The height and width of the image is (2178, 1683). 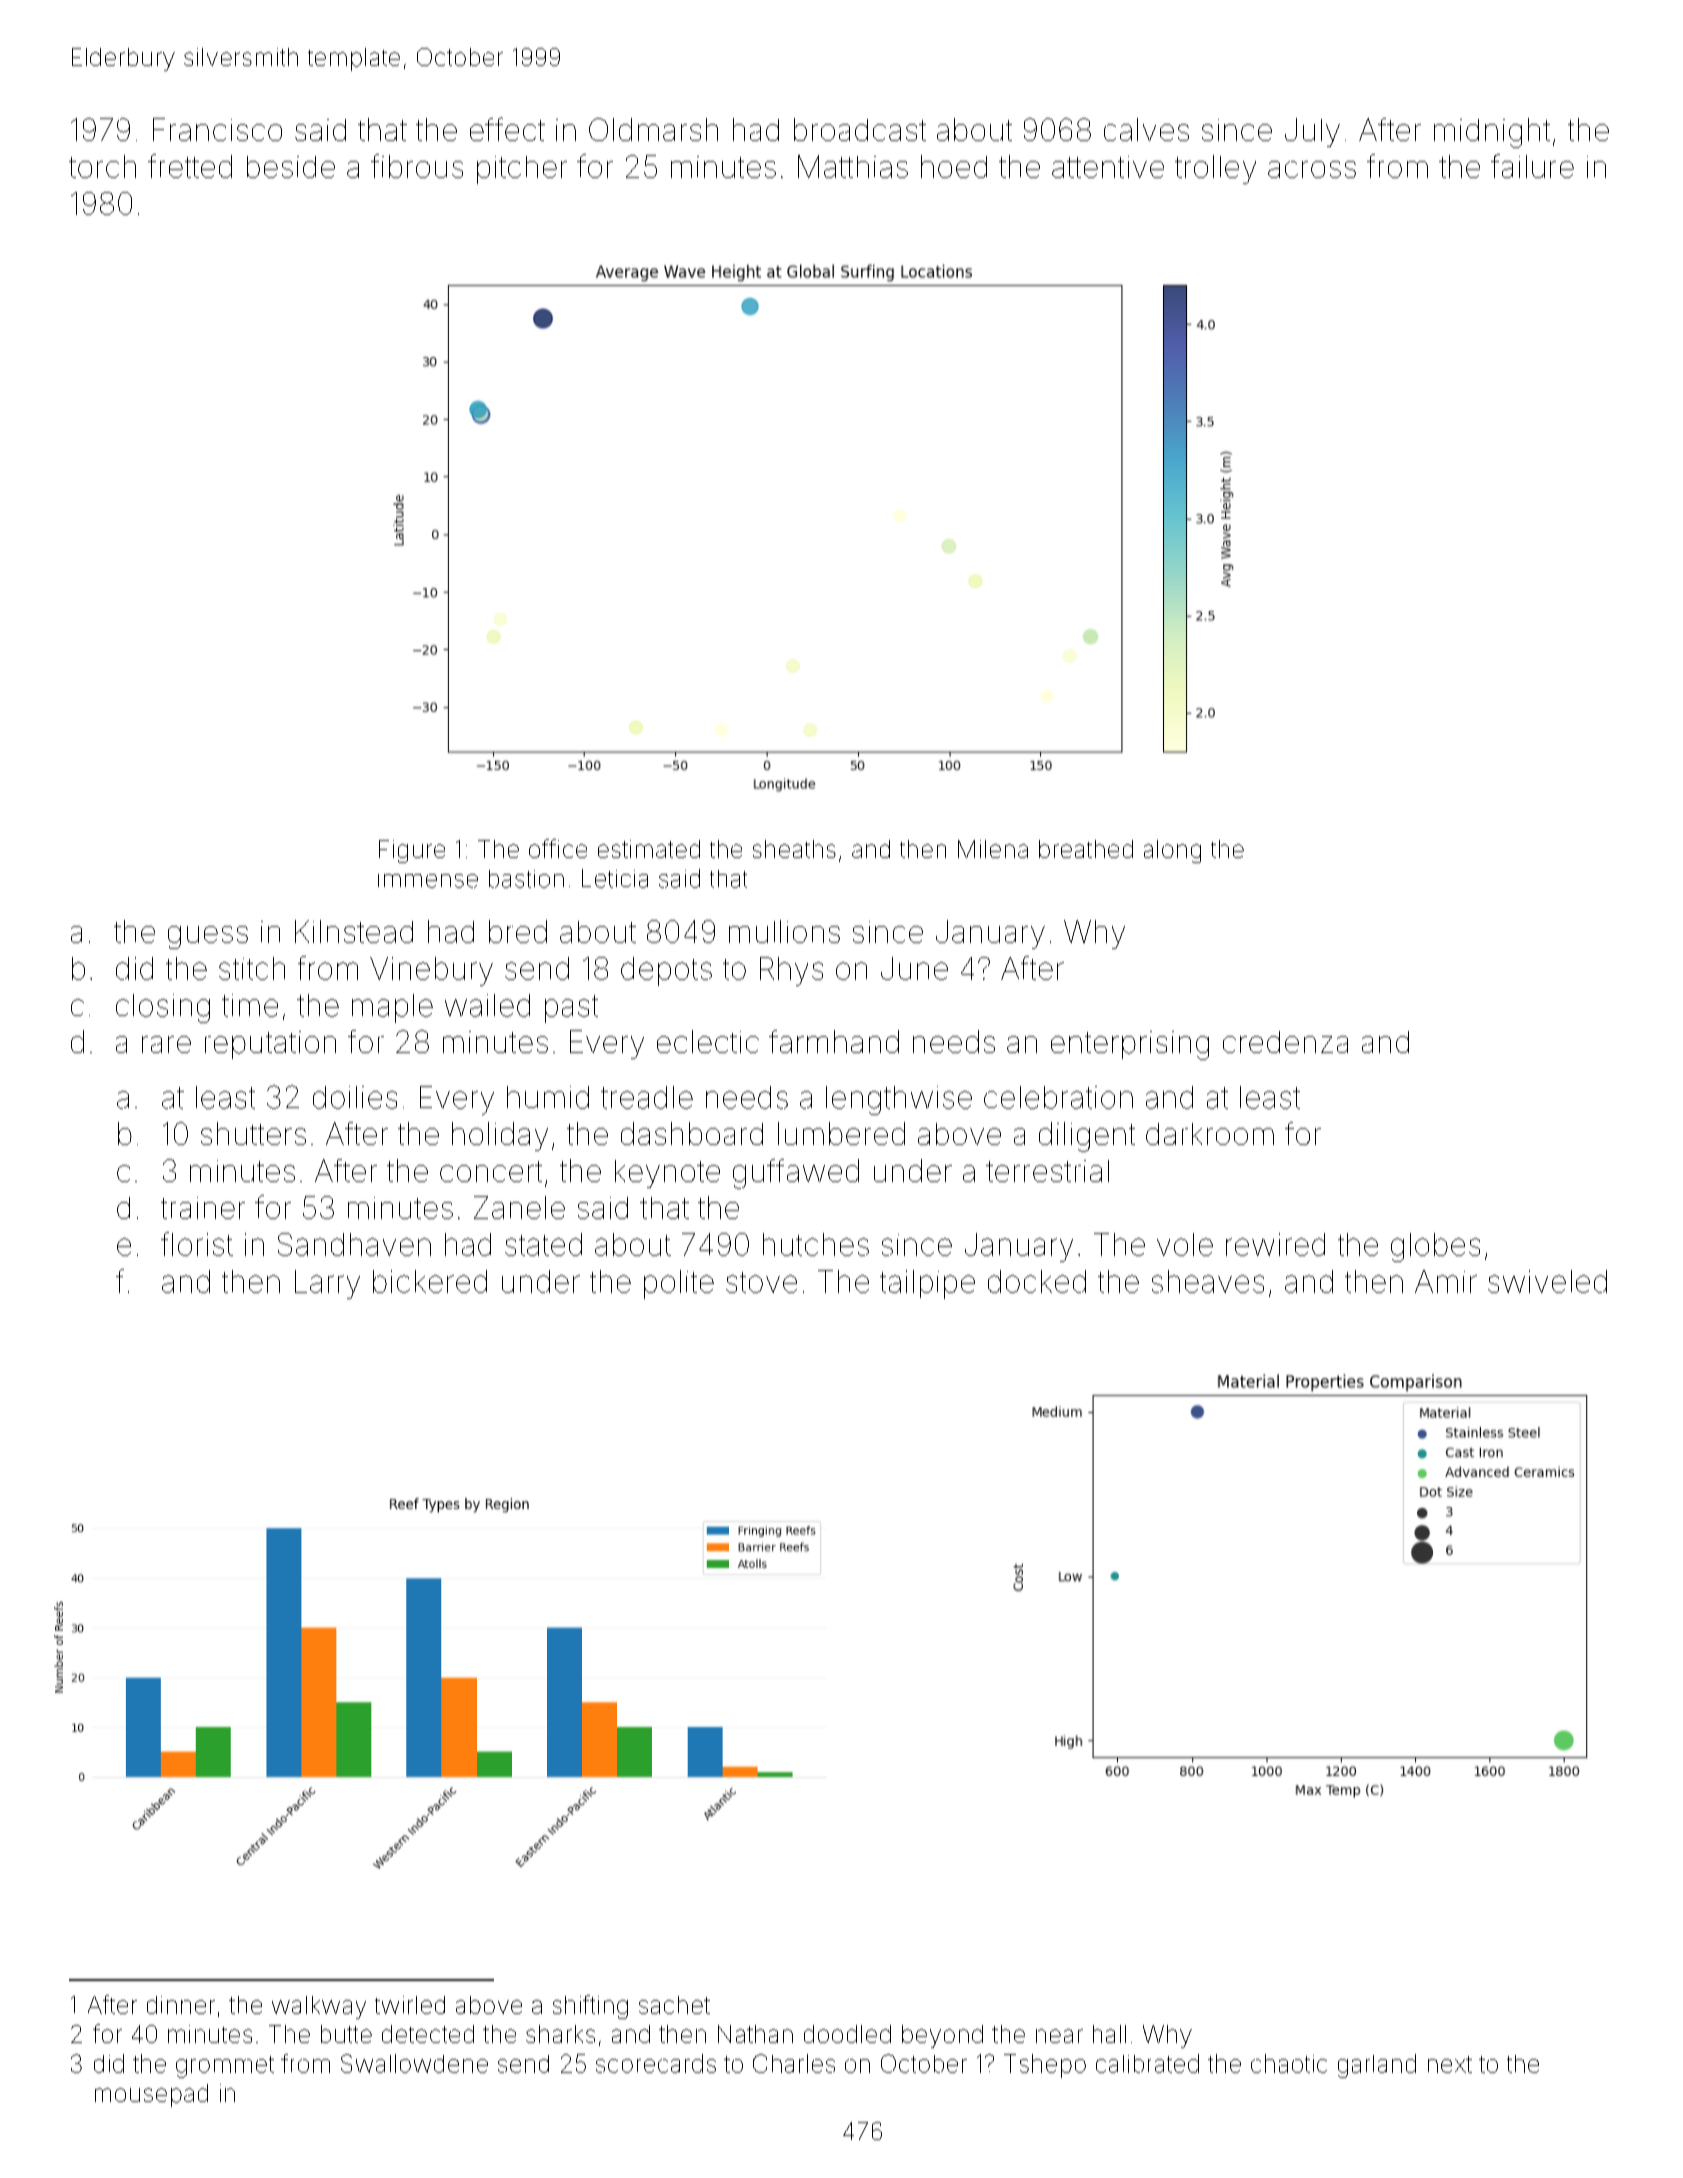 What do you see at coordinates (414, 2063) in the image?
I see `Swallowdene` at bounding box center [414, 2063].
